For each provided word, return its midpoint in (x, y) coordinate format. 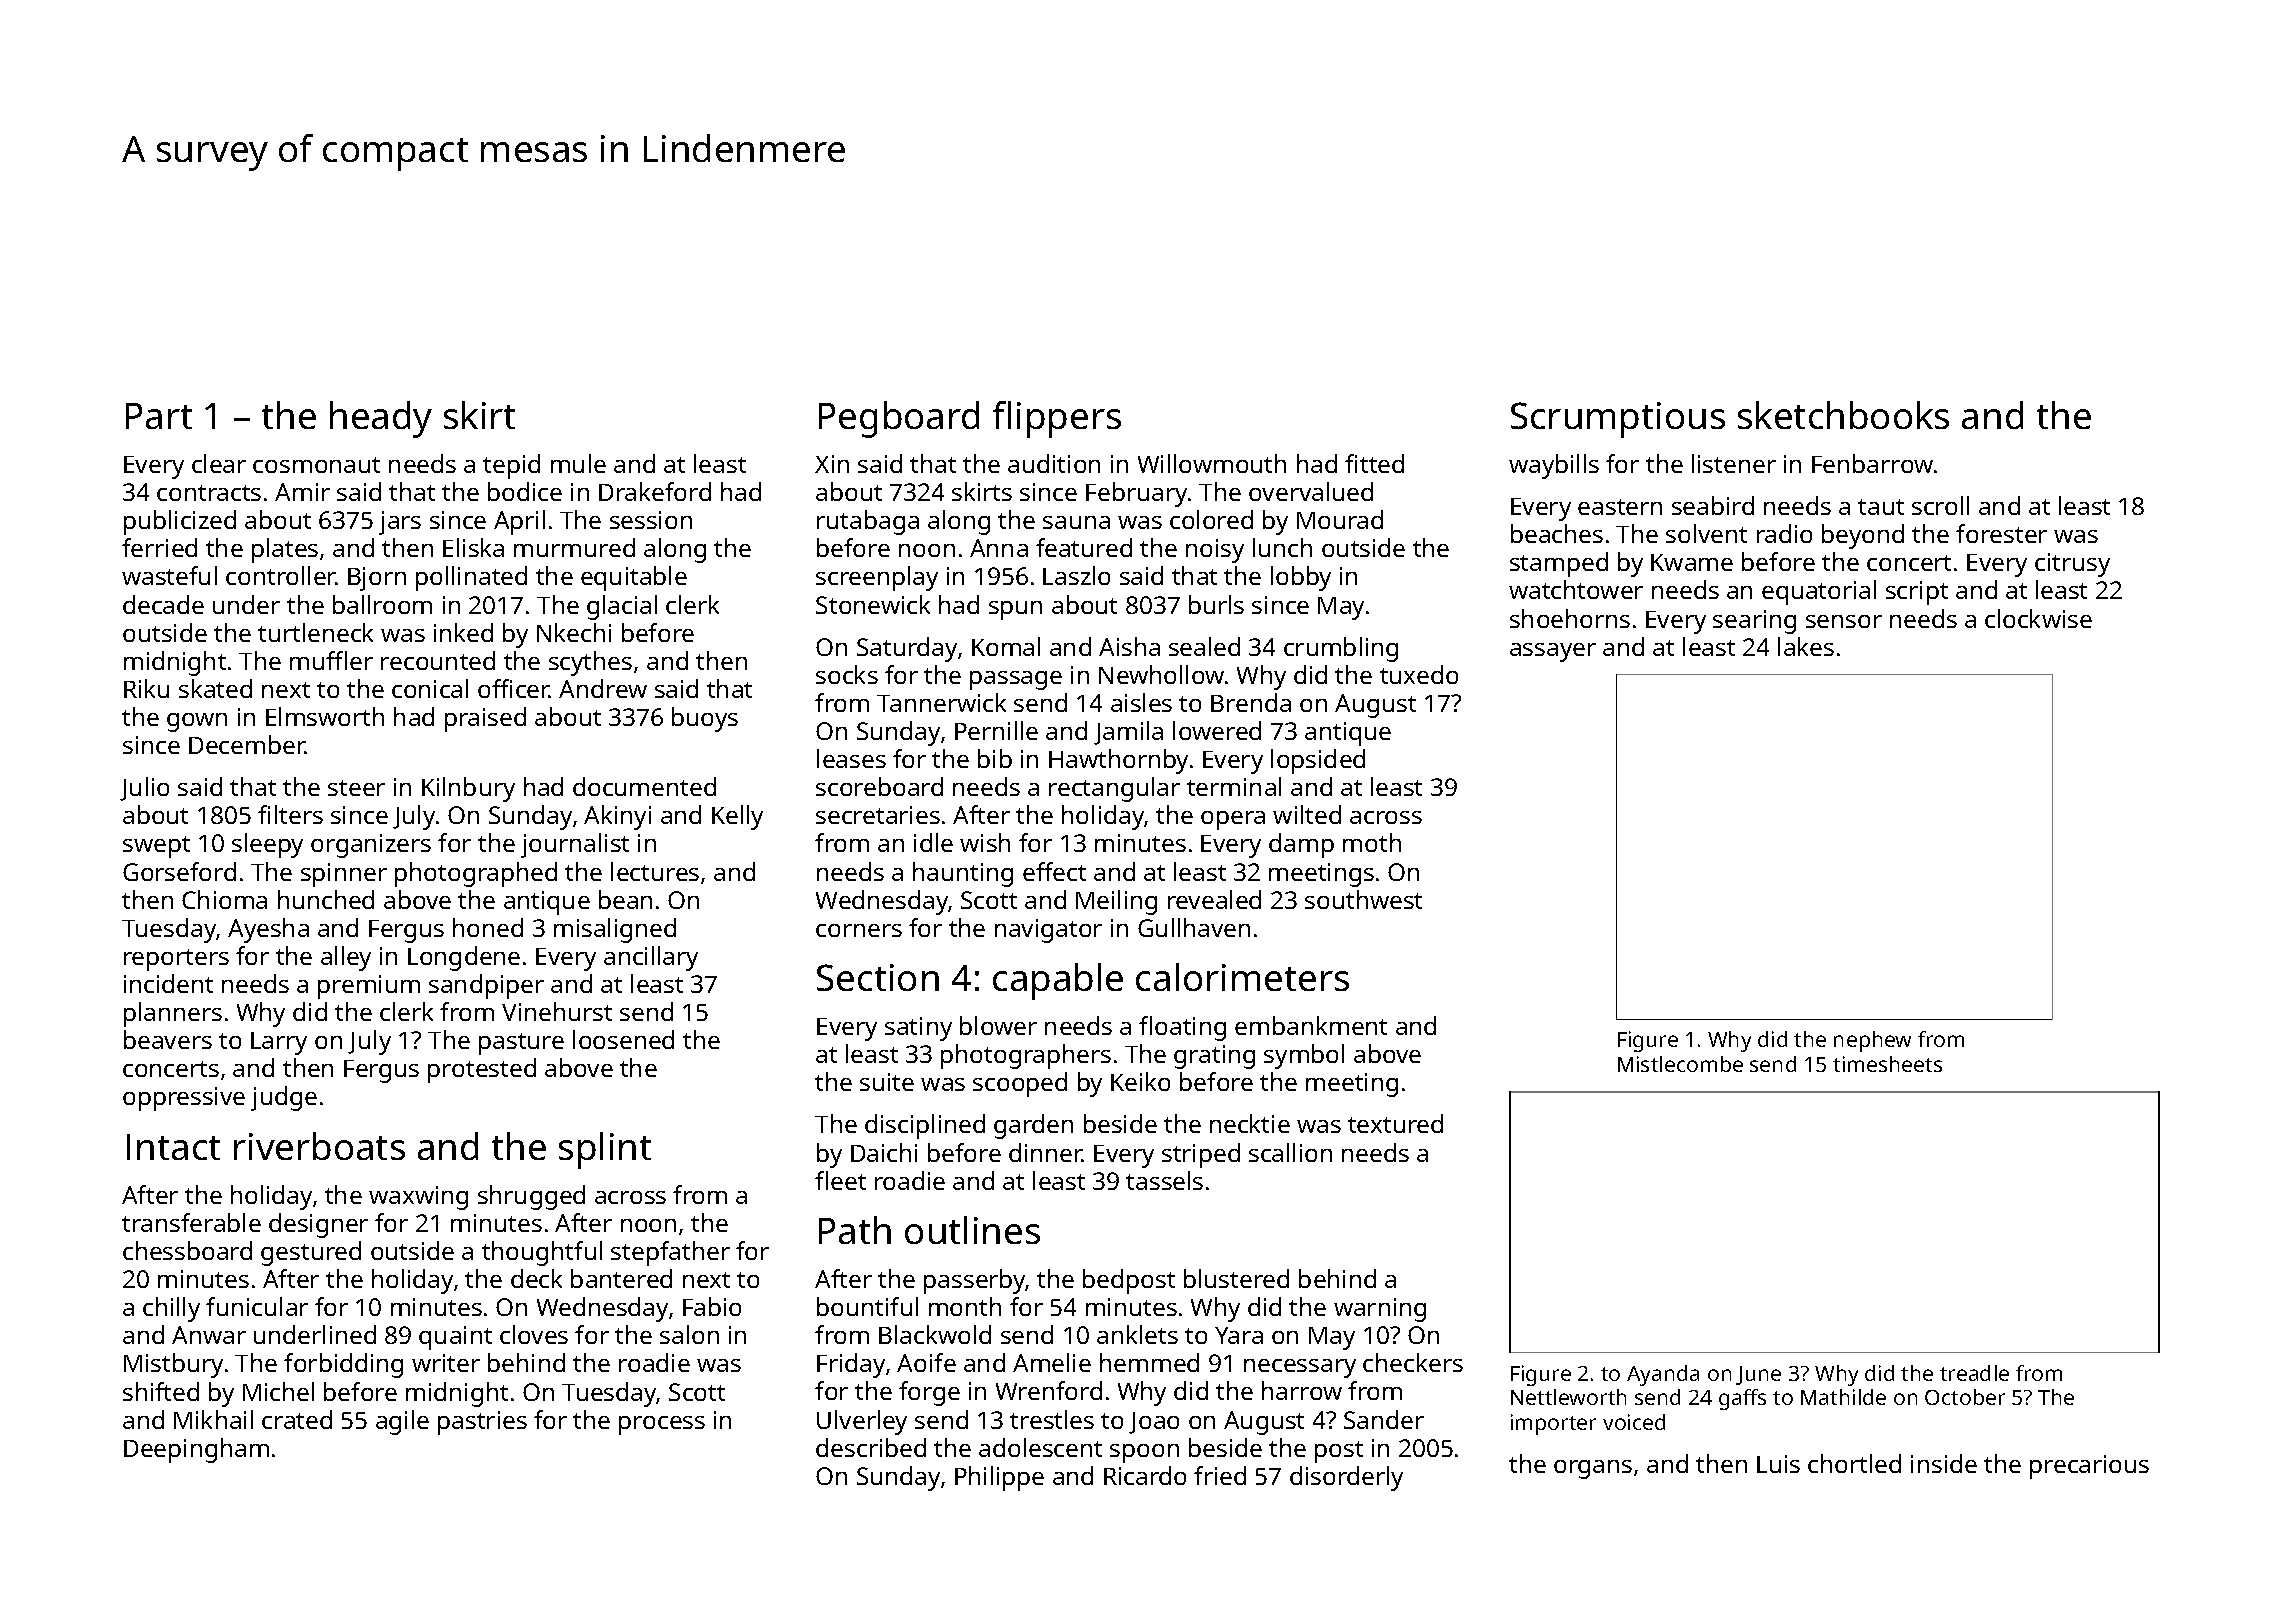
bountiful (867, 1306)
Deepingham (196, 1450)
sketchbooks (1843, 415)
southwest (1363, 899)
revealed (1214, 899)
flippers (1057, 419)
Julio (144, 789)
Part (159, 416)
